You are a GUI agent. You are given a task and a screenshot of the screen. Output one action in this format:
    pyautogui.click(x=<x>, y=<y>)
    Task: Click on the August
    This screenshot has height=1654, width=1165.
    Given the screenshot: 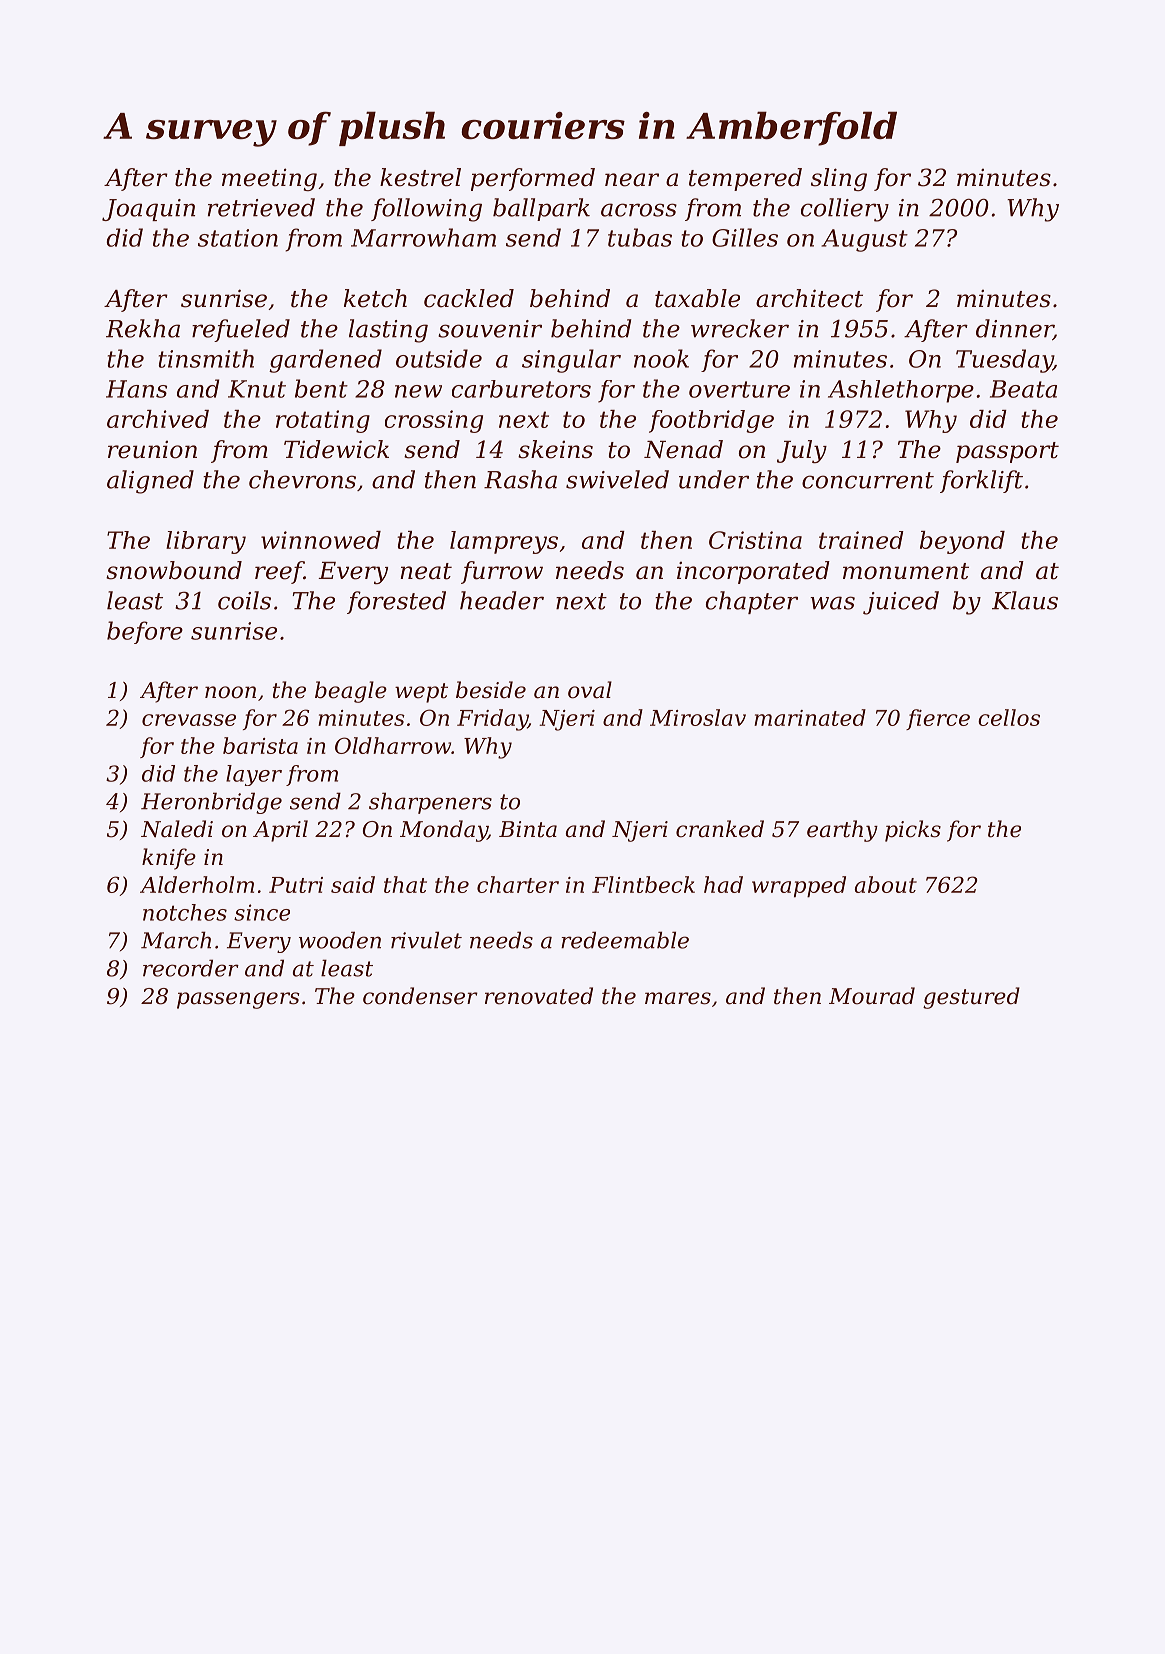 What is the action you would take?
    pyautogui.click(x=864, y=240)
